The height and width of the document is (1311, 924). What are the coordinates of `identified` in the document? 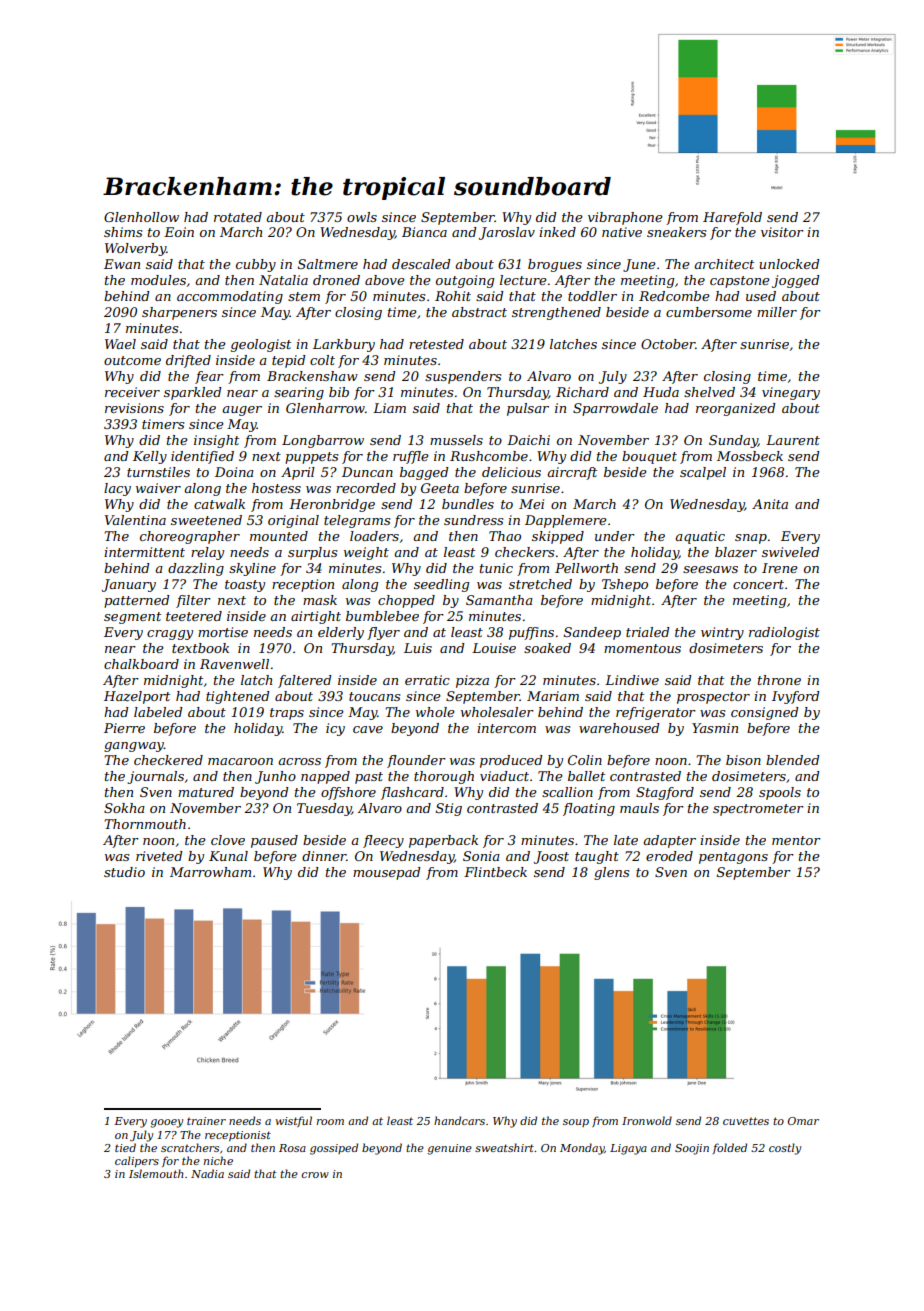 It's located at (202, 457).
